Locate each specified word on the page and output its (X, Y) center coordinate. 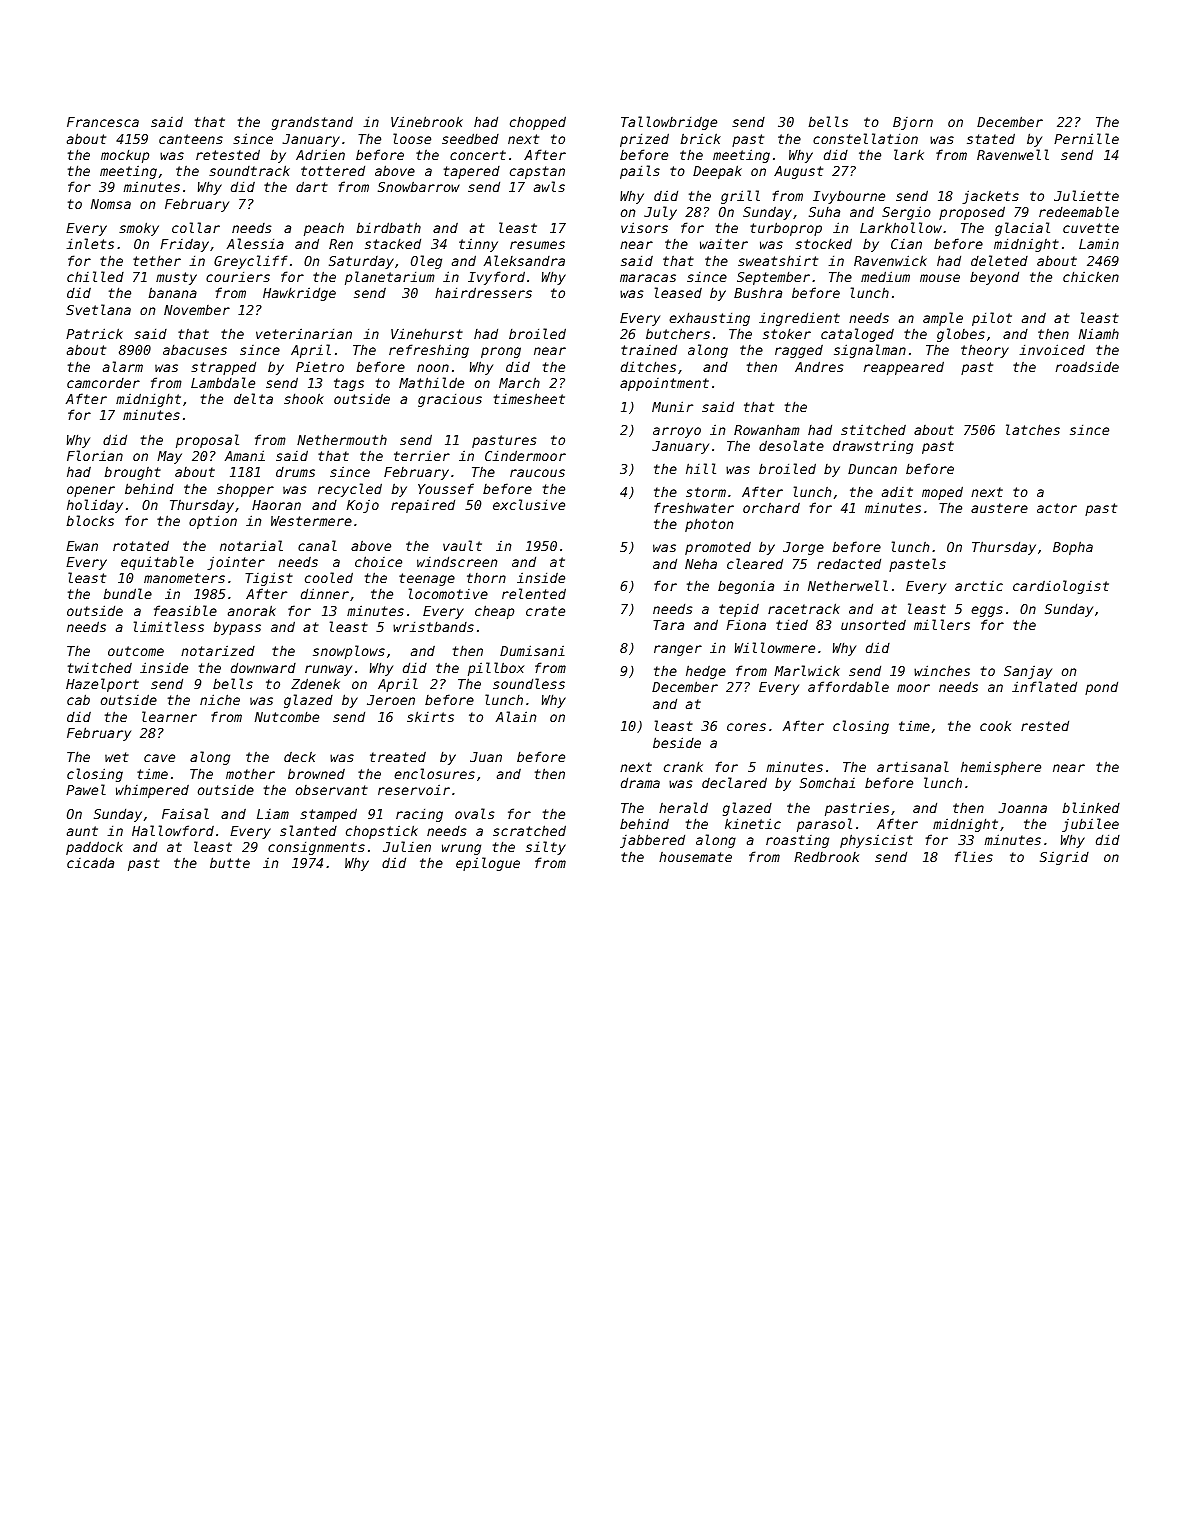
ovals (475, 813)
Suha (824, 212)
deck (300, 756)
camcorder (103, 383)
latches (1033, 429)
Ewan (82, 546)
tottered (333, 170)
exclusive (529, 504)
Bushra (758, 293)
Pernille (1086, 138)
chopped (538, 123)
